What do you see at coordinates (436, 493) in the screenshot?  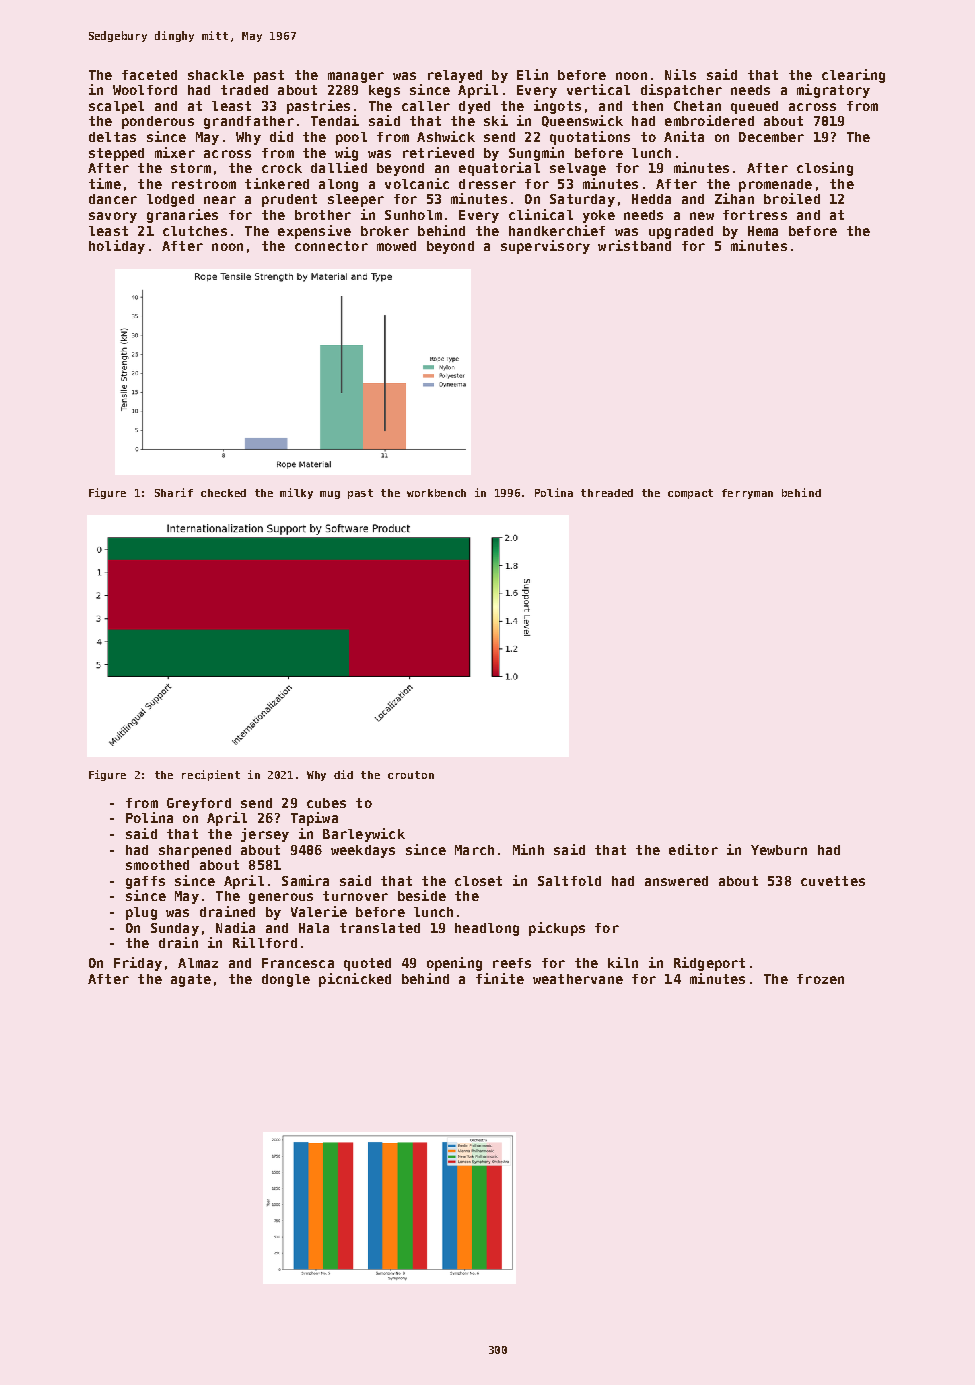 I see `workbench` at bounding box center [436, 493].
